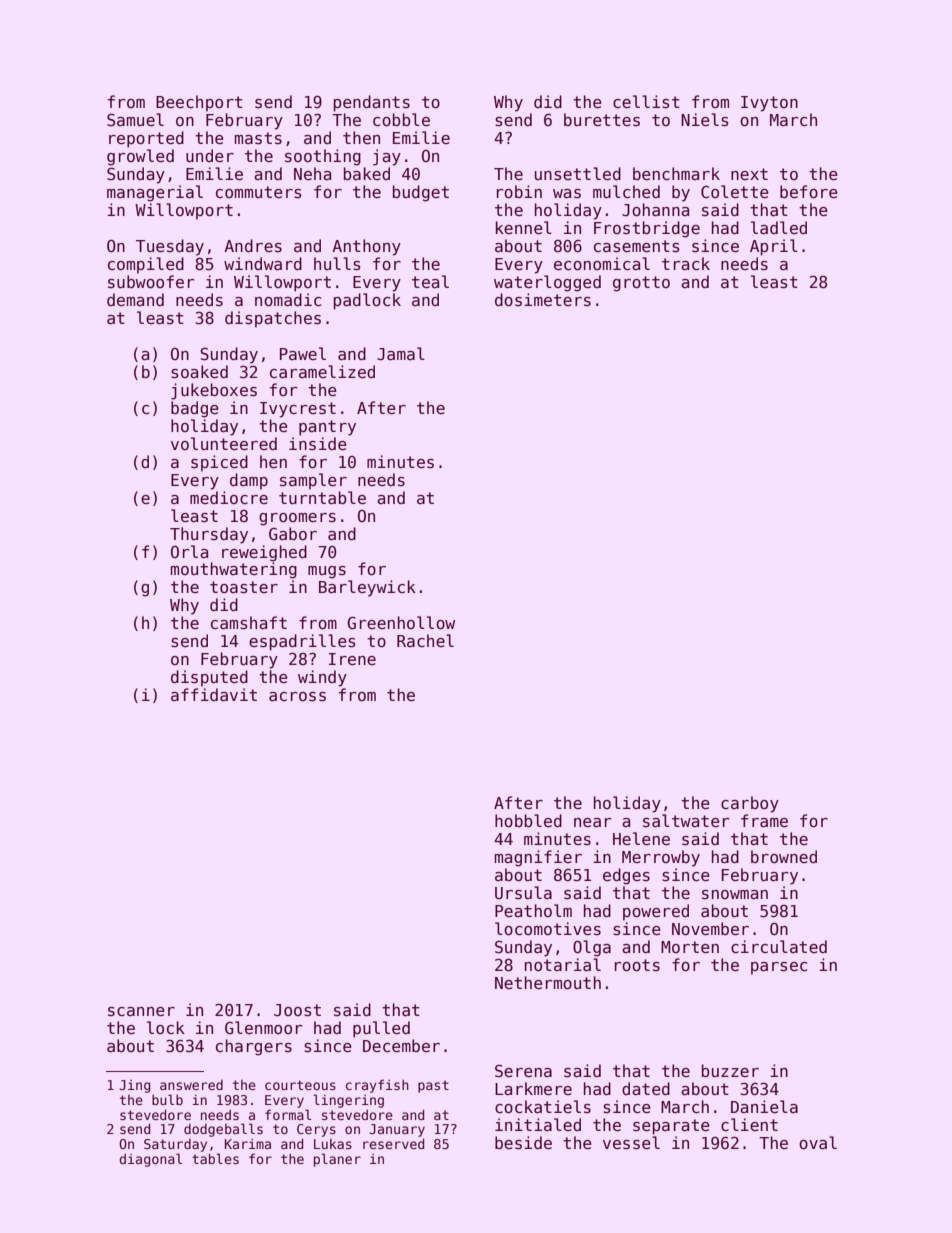 This document has width=952, height=1233. What do you see at coordinates (135, 299) in the document?
I see `demand` at bounding box center [135, 299].
